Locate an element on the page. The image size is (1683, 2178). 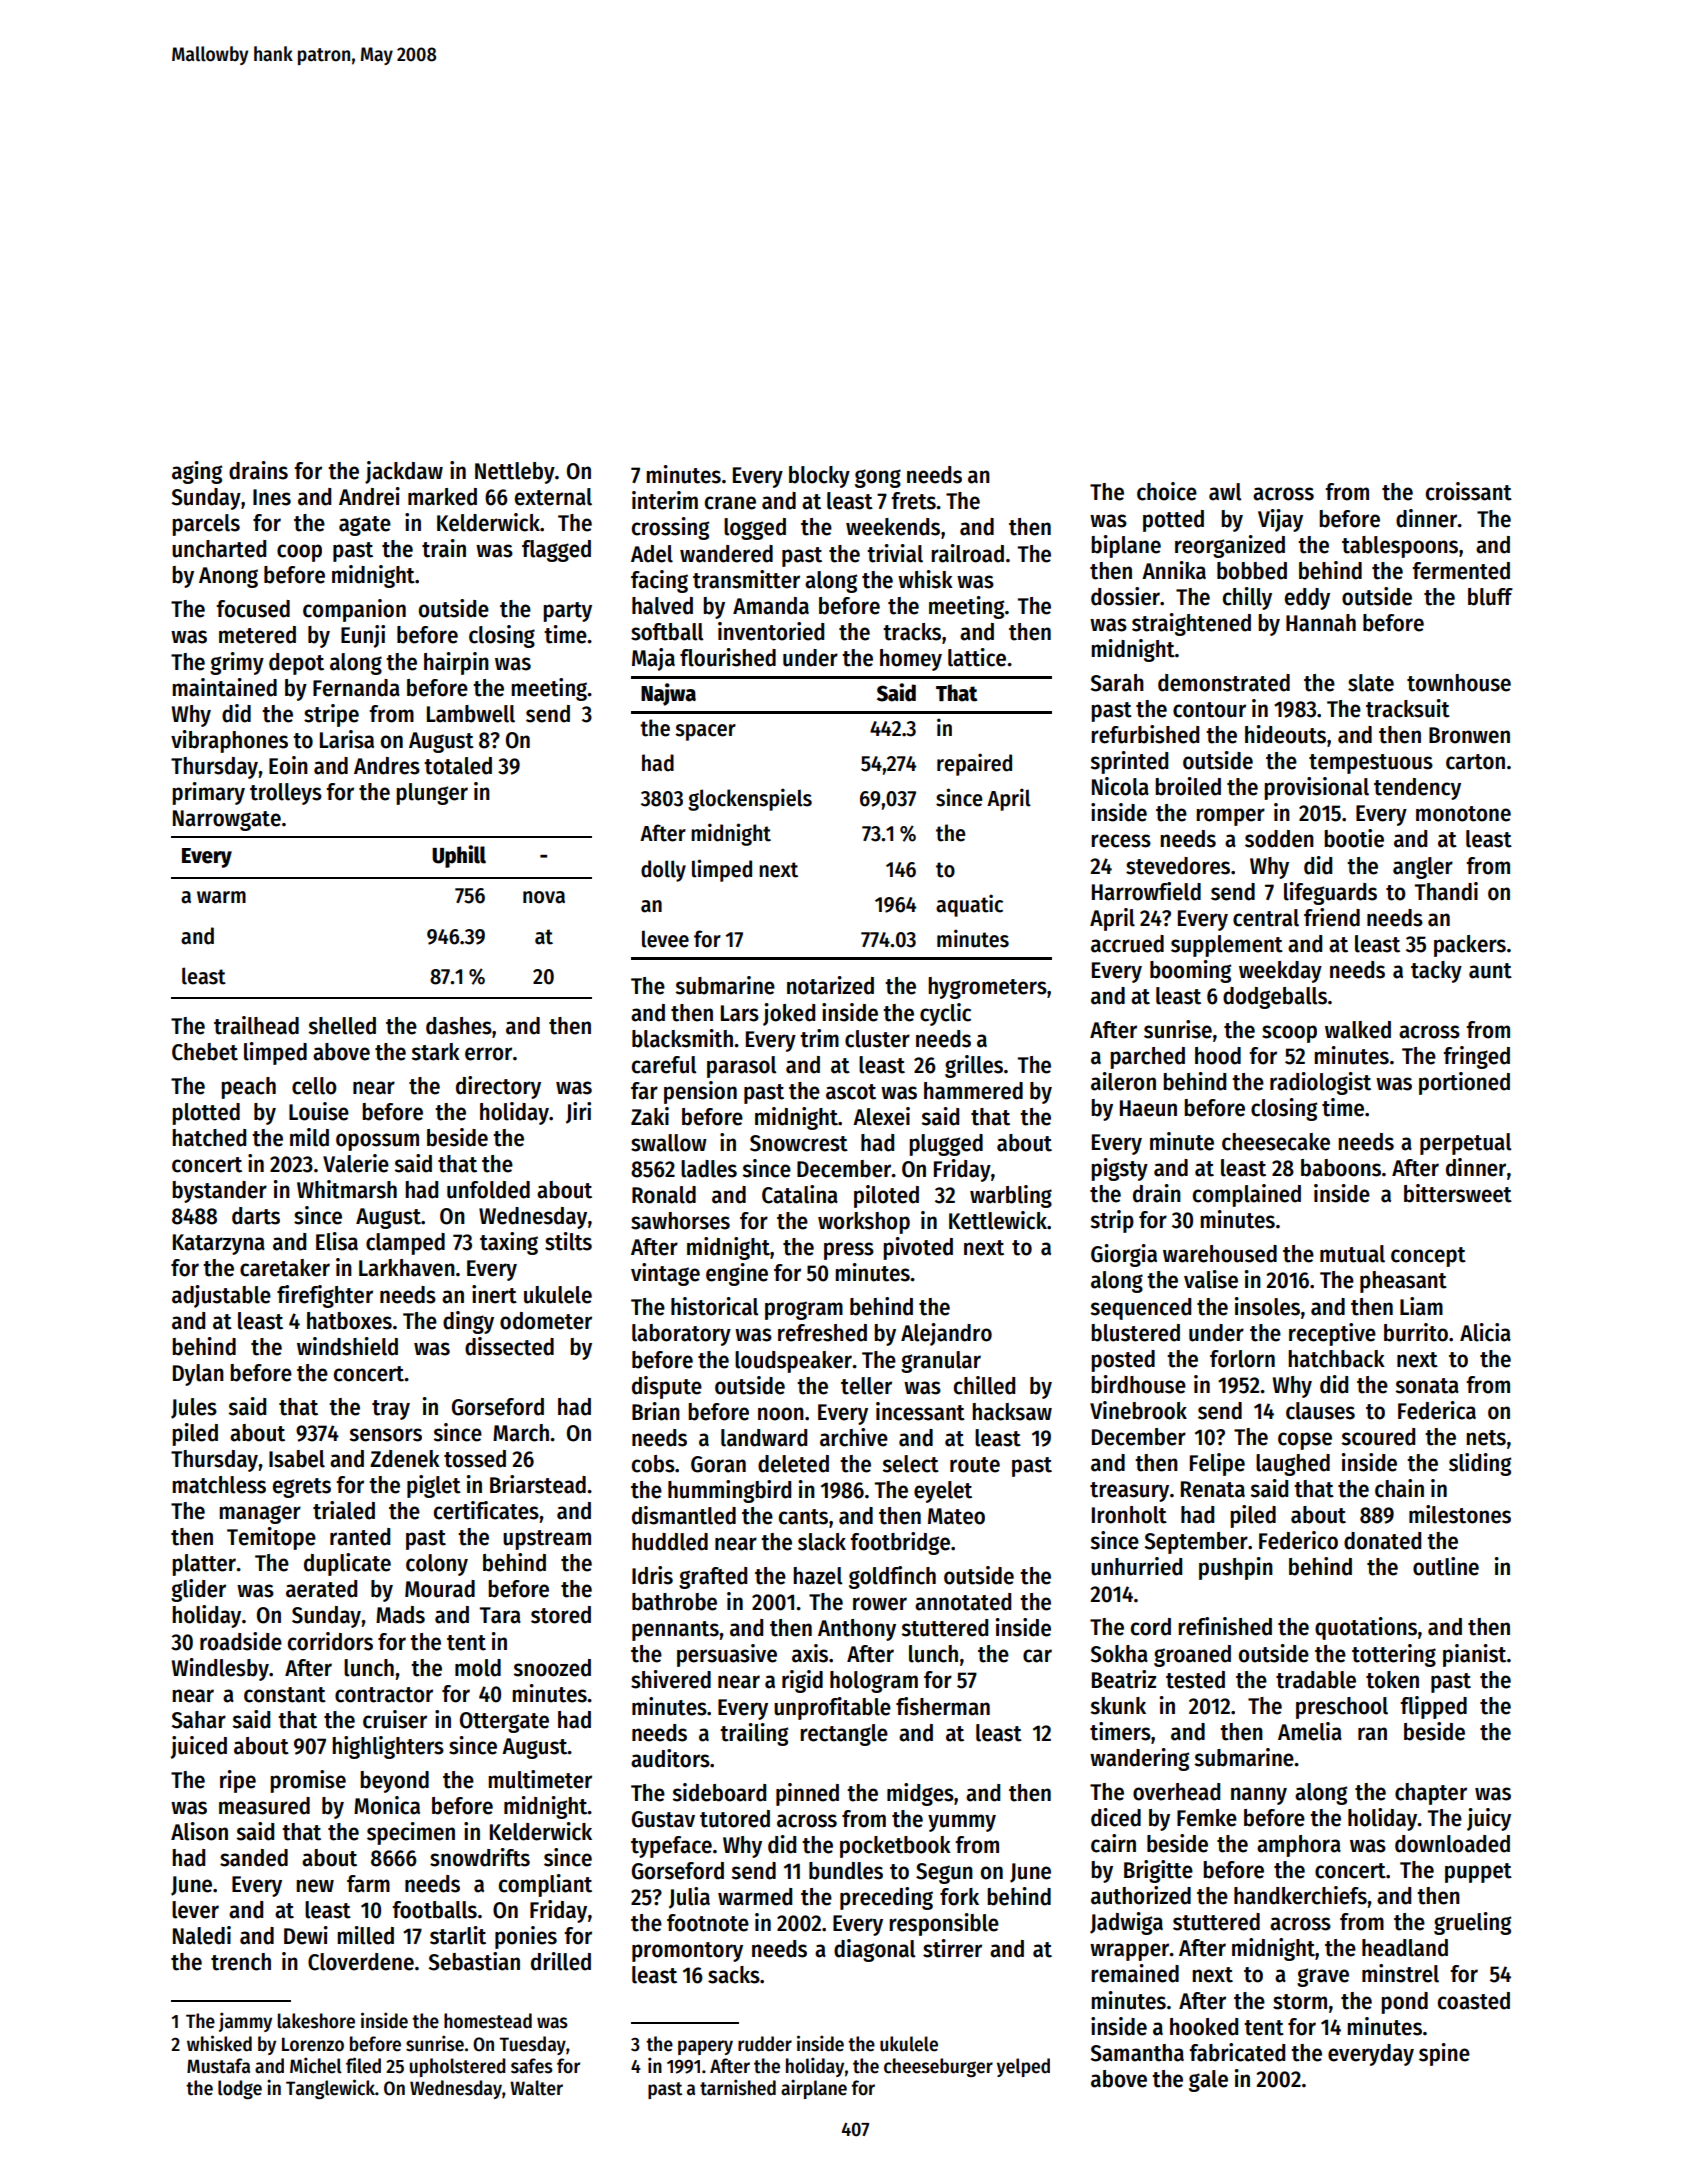
bittersweet is located at coordinates (1458, 1193).
